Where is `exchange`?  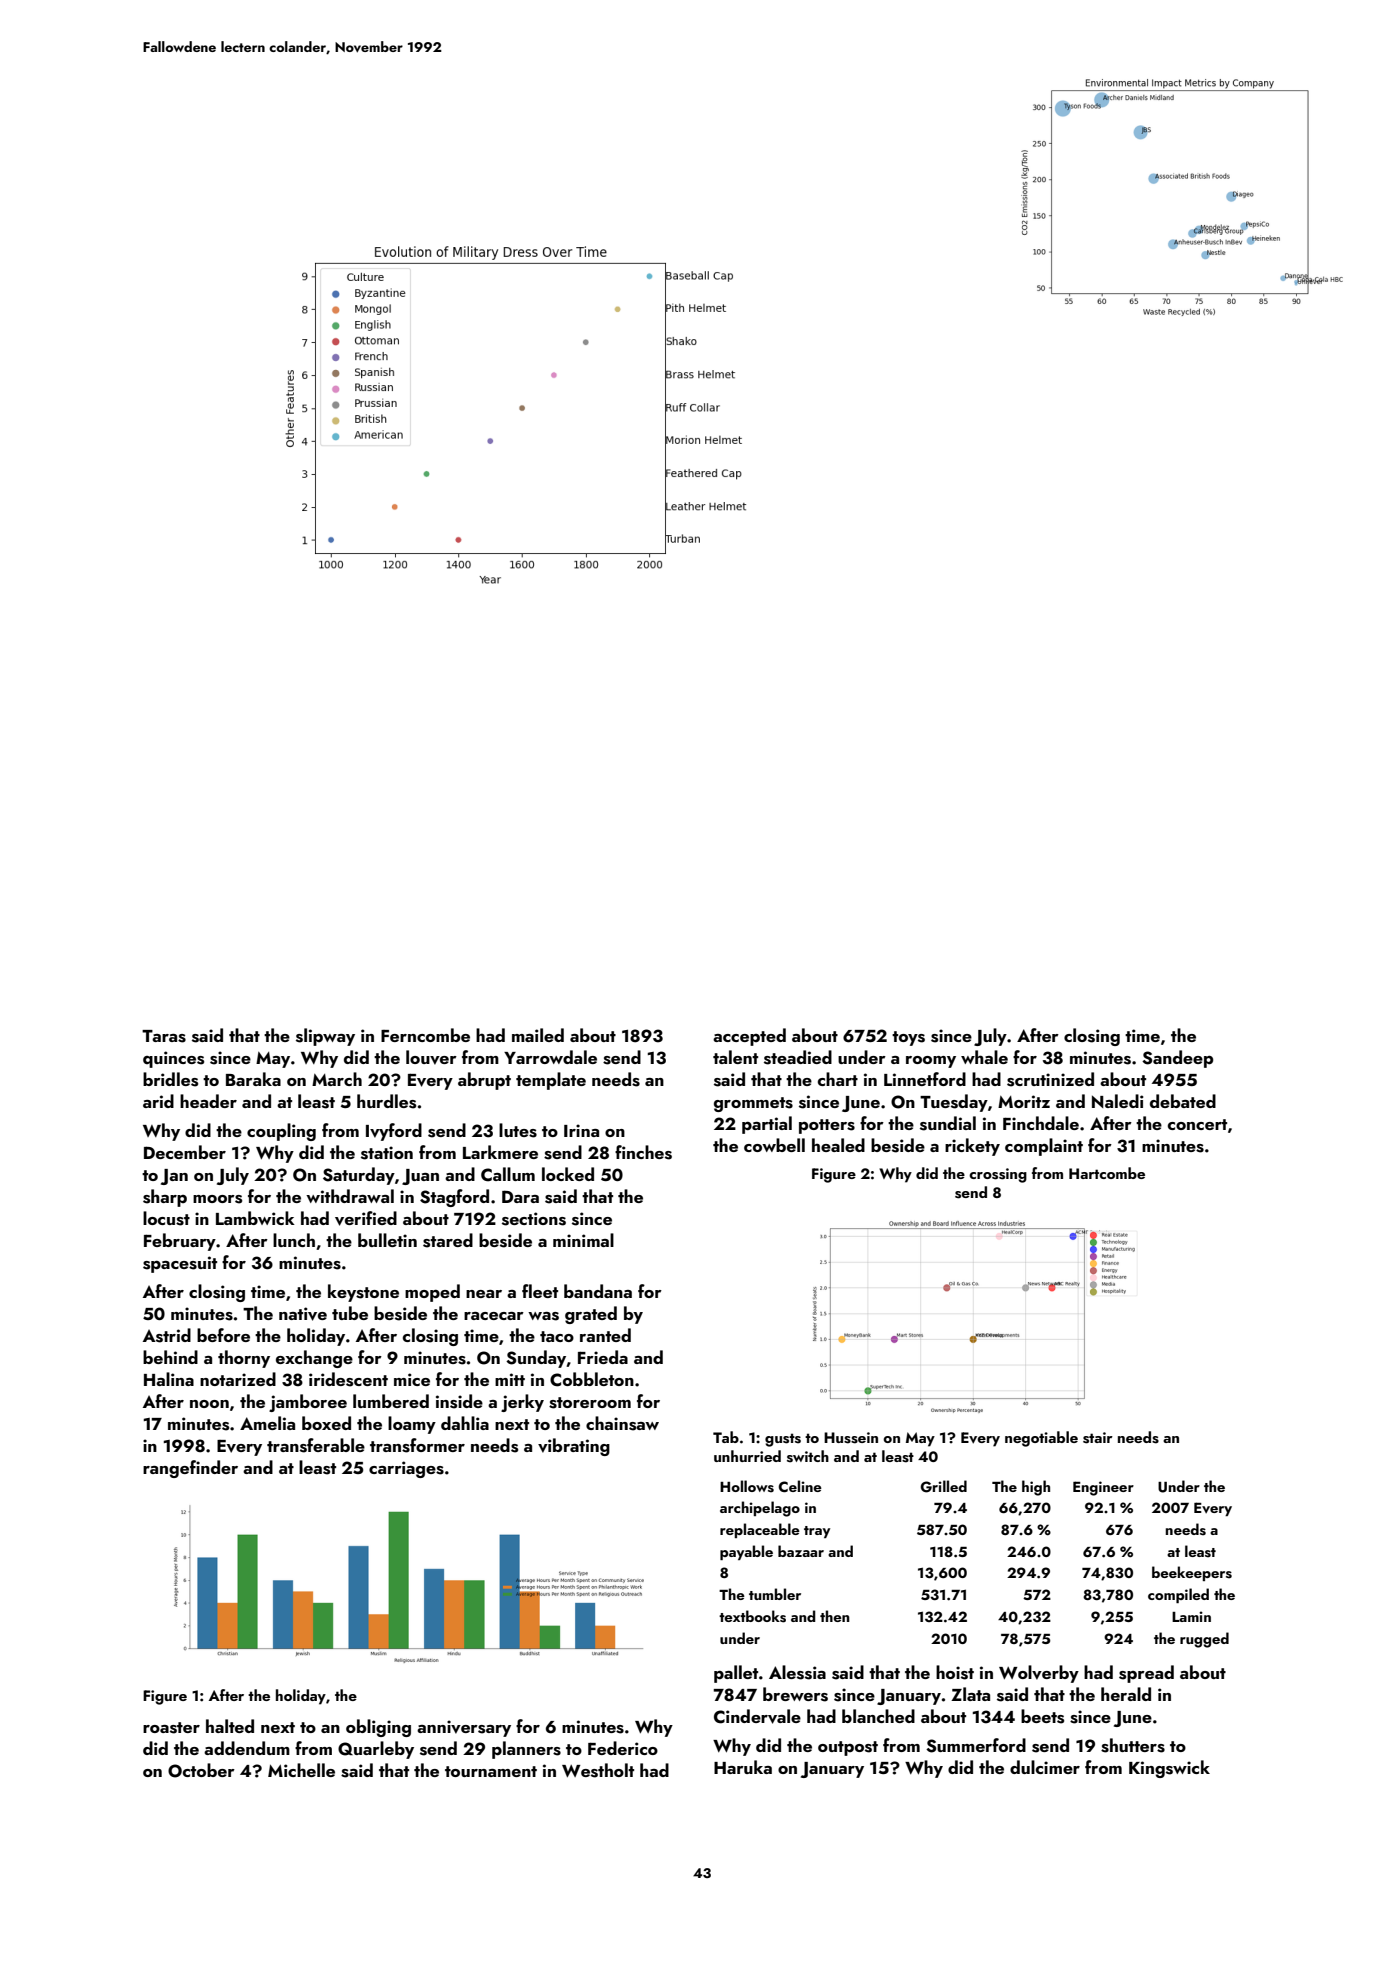 exchange is located at coordinates (314, 1359).
